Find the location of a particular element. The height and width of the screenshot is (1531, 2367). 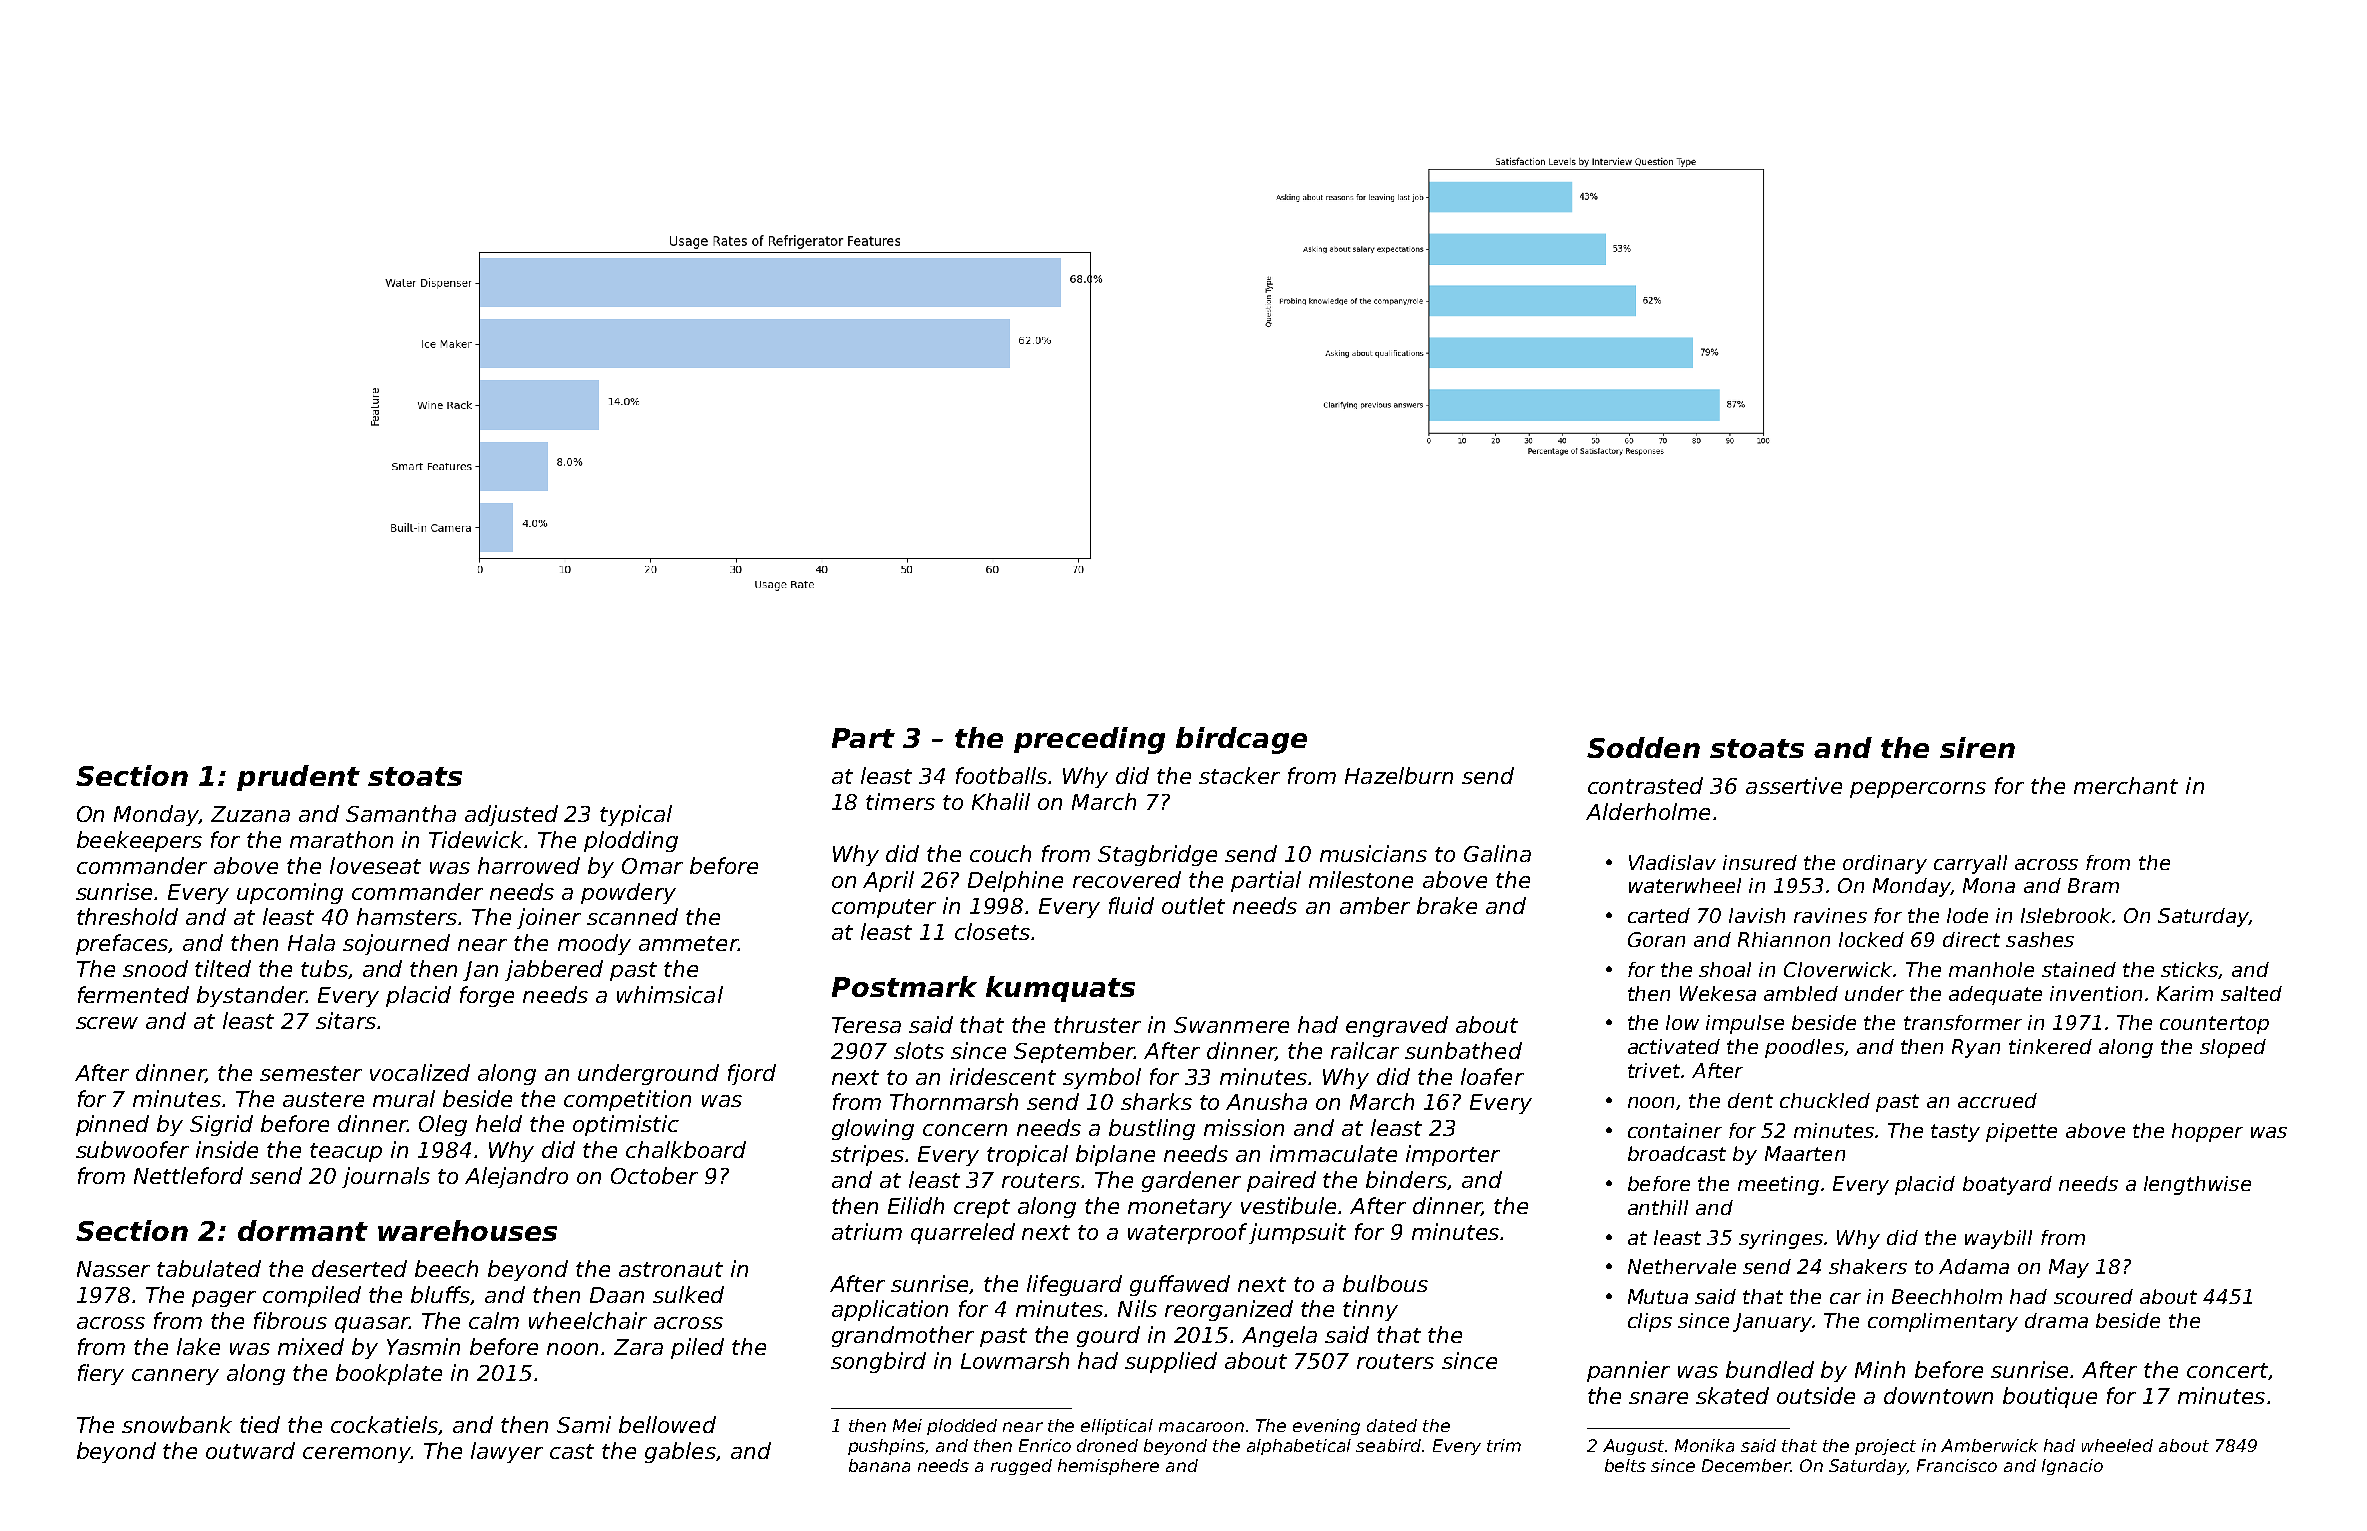

Samantha is located at coordinates (401, 813).
